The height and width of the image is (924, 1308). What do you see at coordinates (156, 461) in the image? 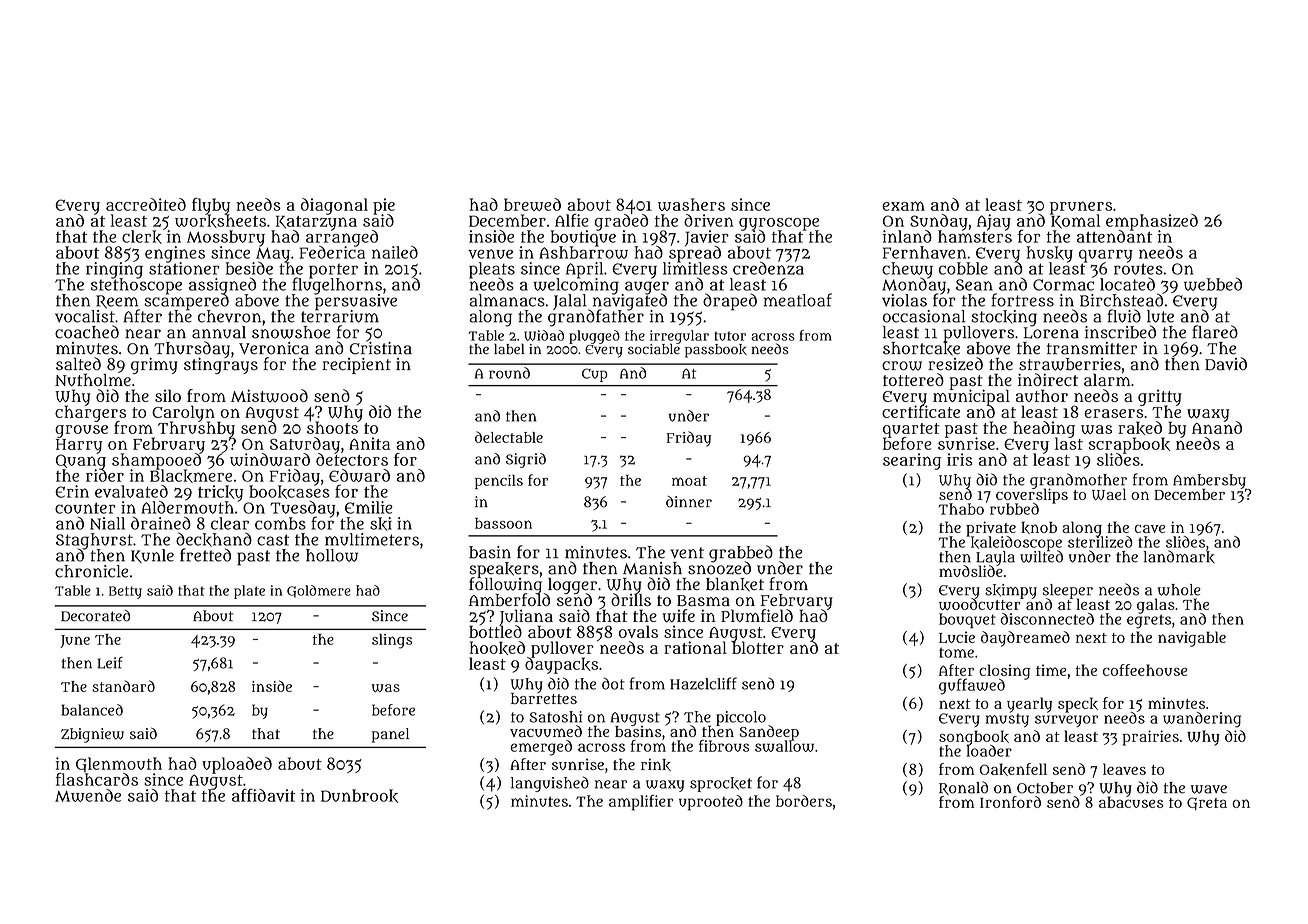
I see `shampooed` at bounding box center [156, 461].
